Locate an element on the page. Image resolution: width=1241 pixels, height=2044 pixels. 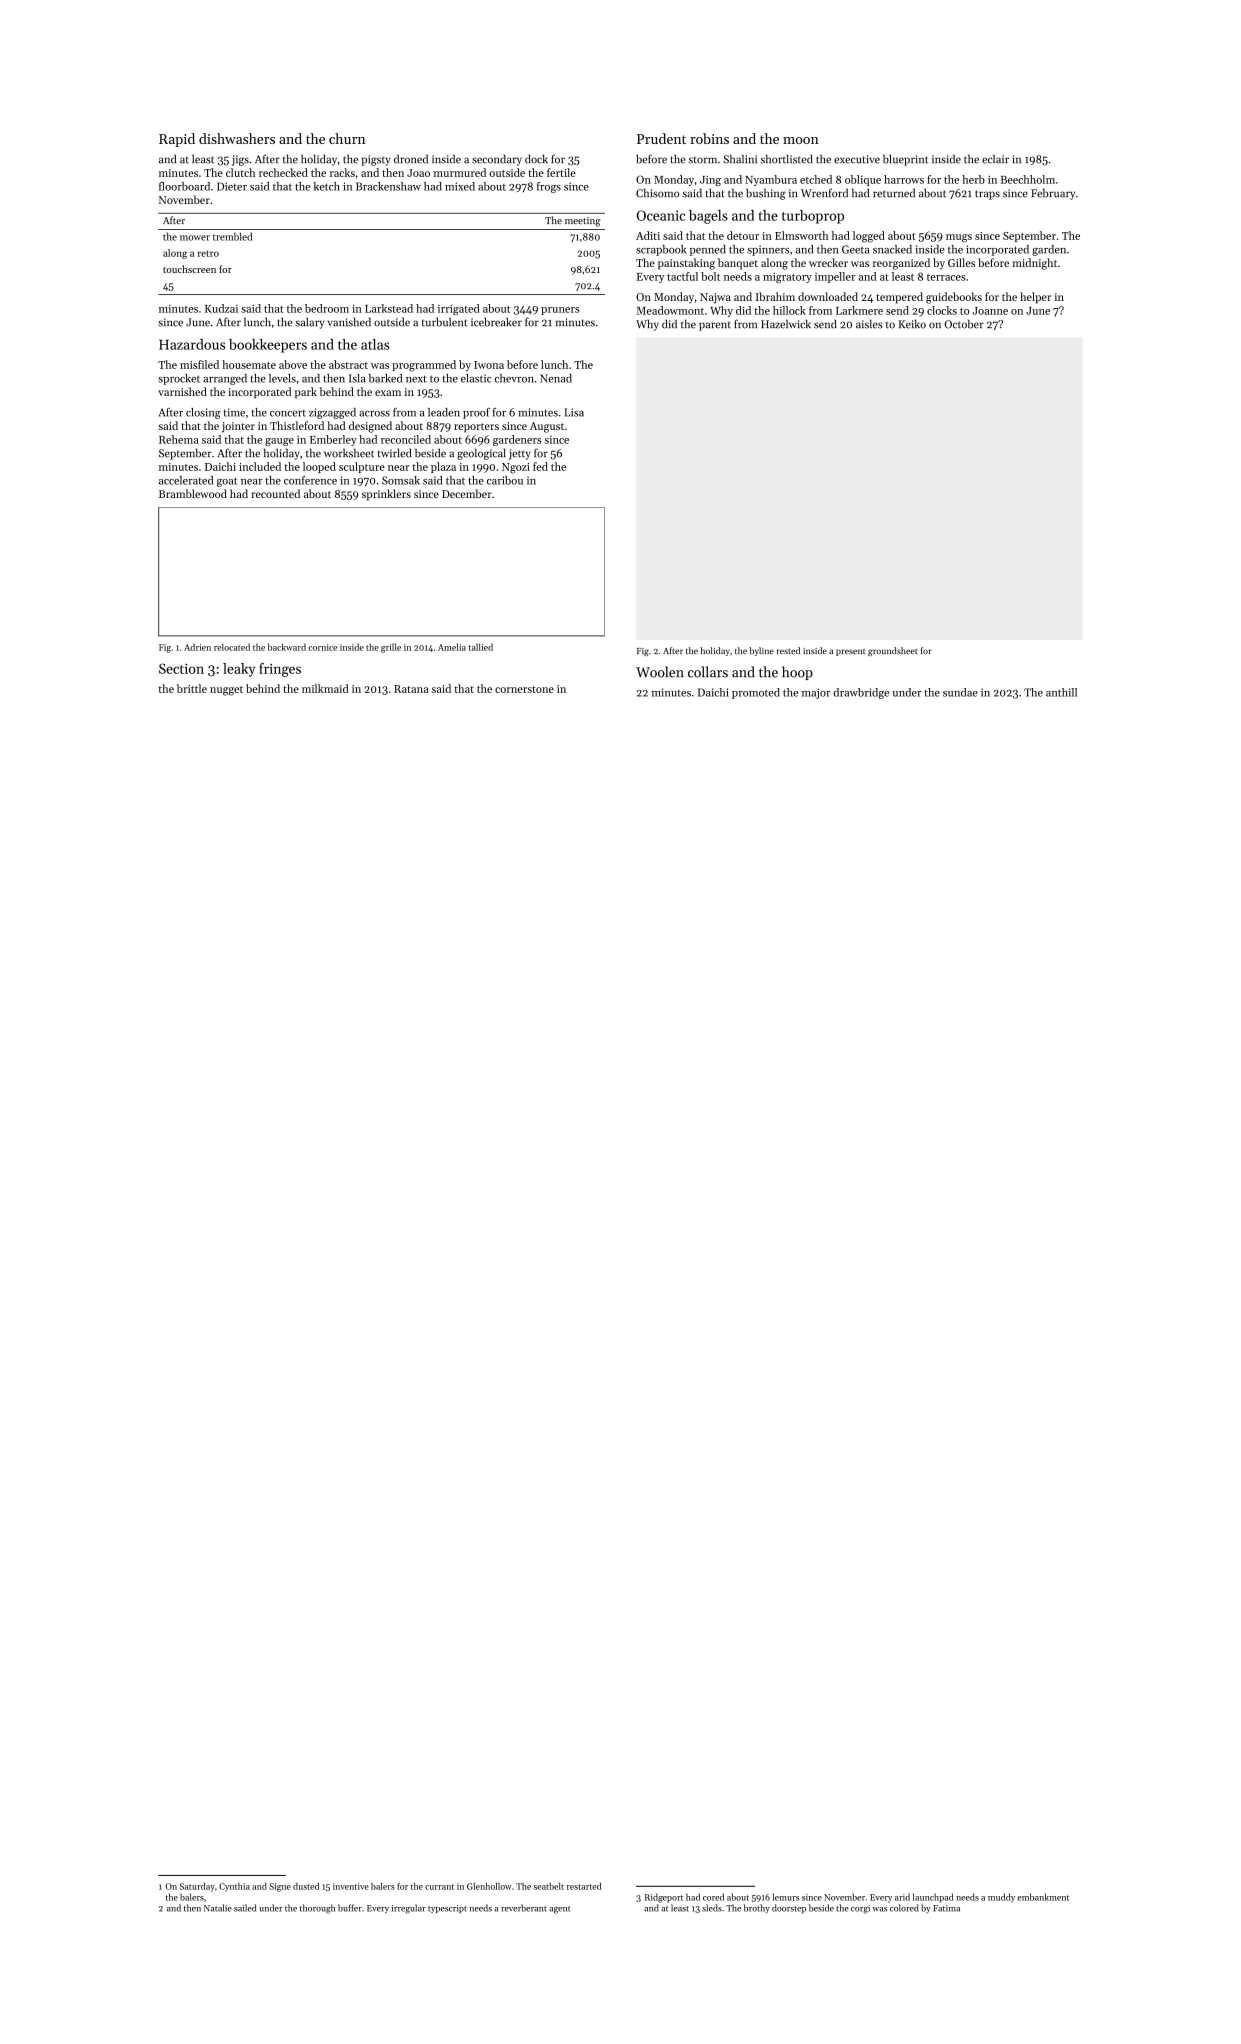
inventive is located at coordinates (351, 1886).
